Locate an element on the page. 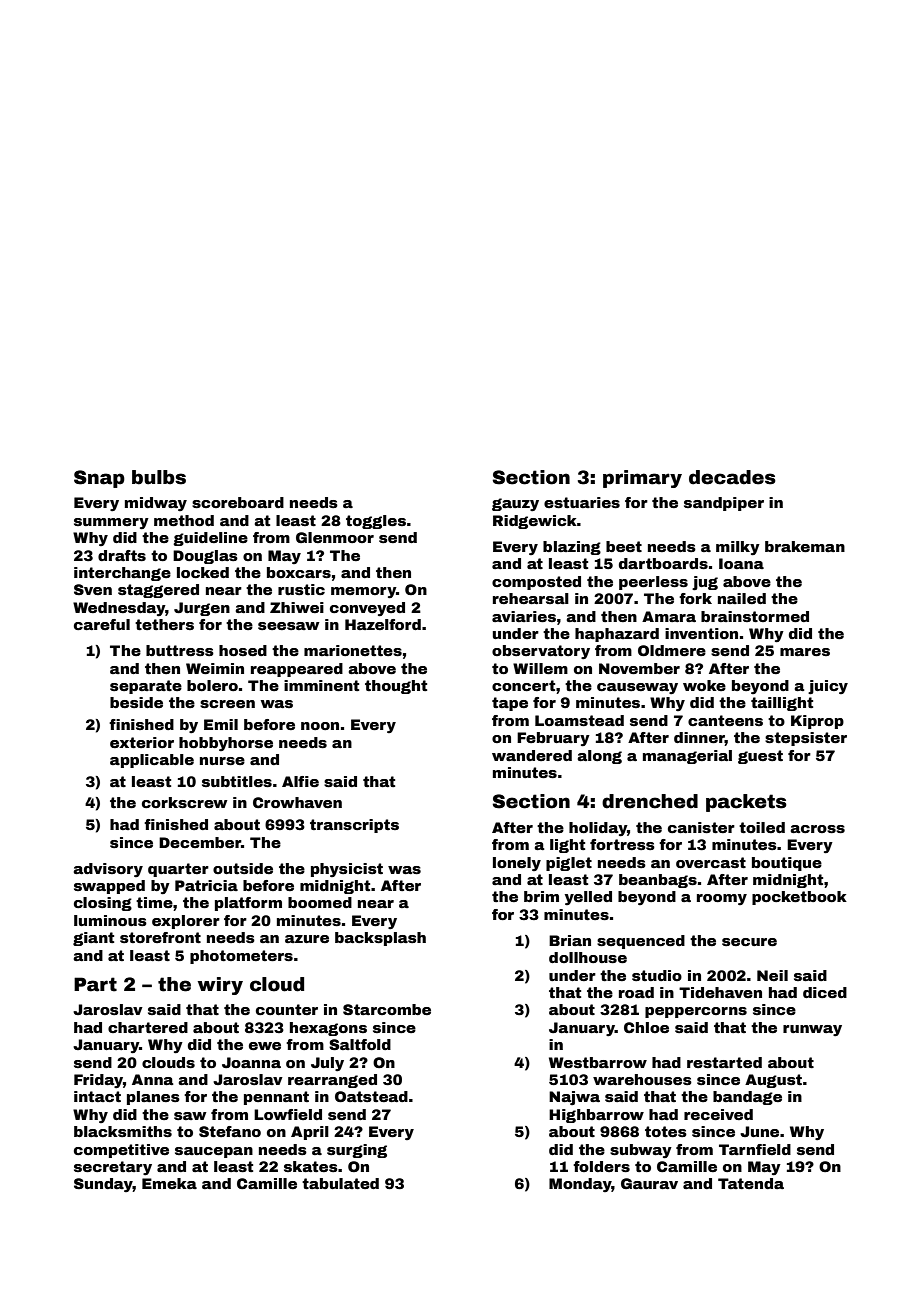 The image size is (924, 1311). across is located at coordinates (817, 829).
